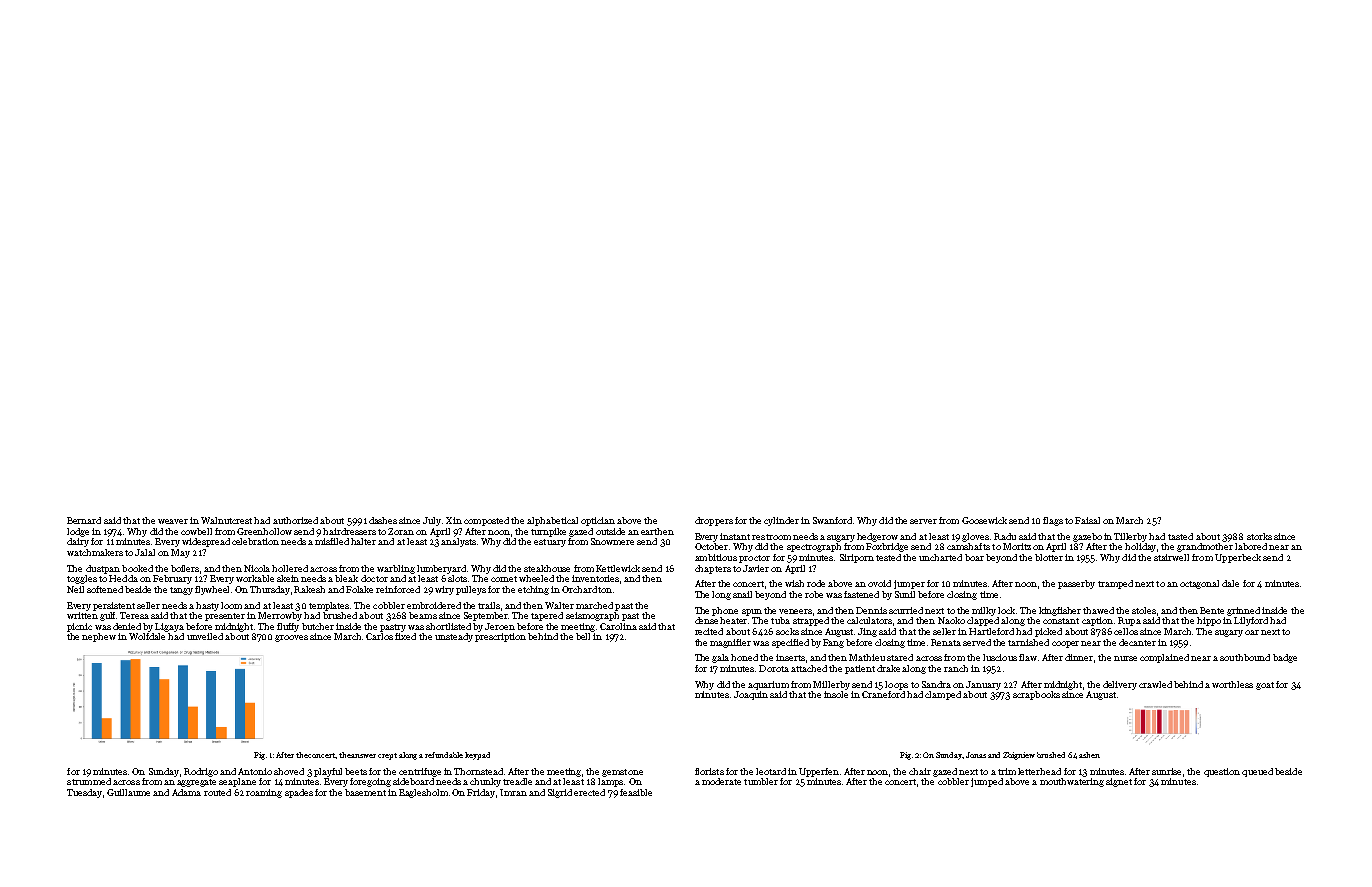  What do you see at coordinates (587, 589) in the screenshot?
I see `Orchardton` at bounding box center [587, 589].
